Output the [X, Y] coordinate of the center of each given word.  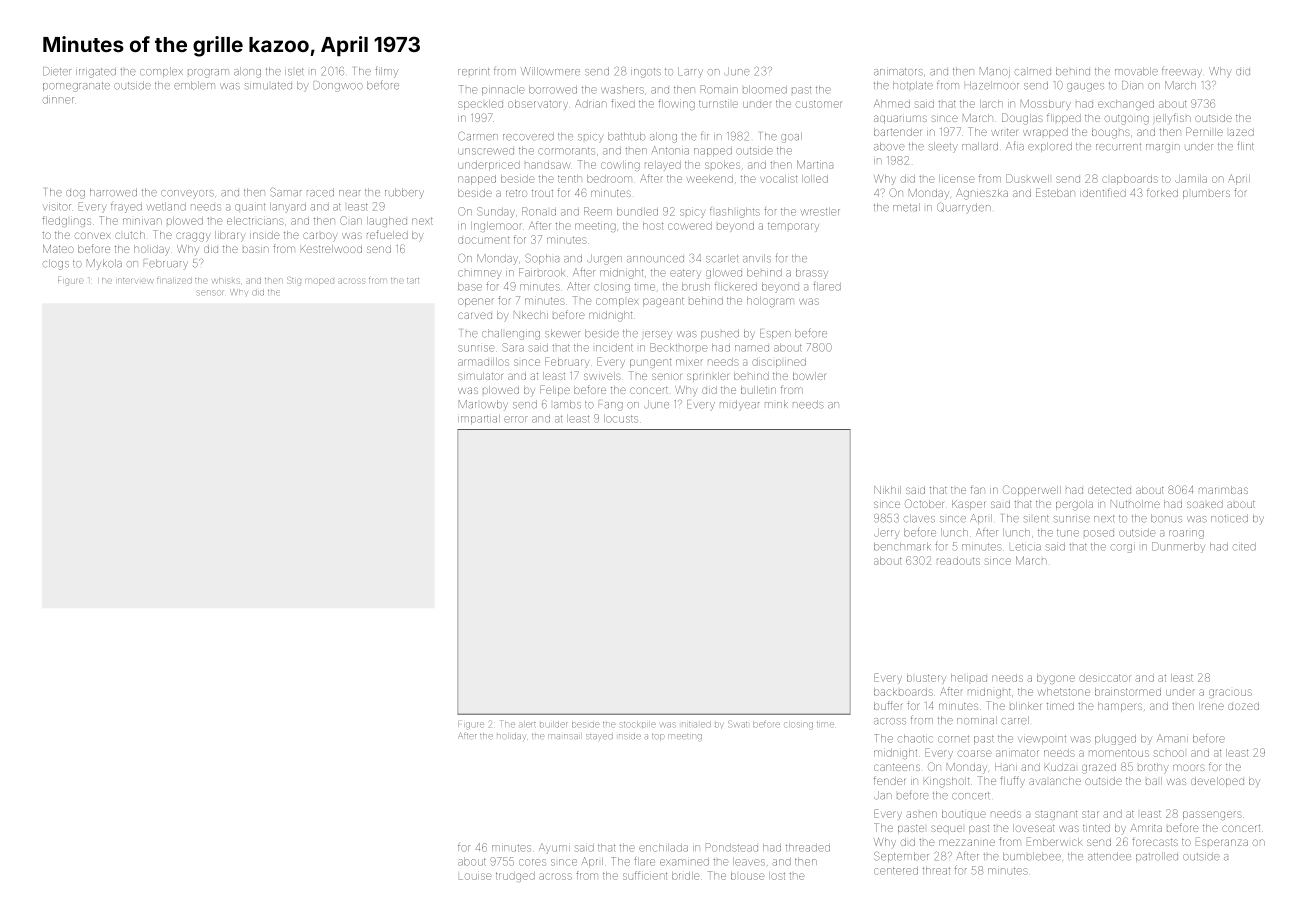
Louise [475, 876]
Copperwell [1032, 490]
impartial [479, 419]
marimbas [1223, 490]
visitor [57, 207]
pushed [720, 334]
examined [684, 862]
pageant [663, 302]
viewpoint [1042, 740]
